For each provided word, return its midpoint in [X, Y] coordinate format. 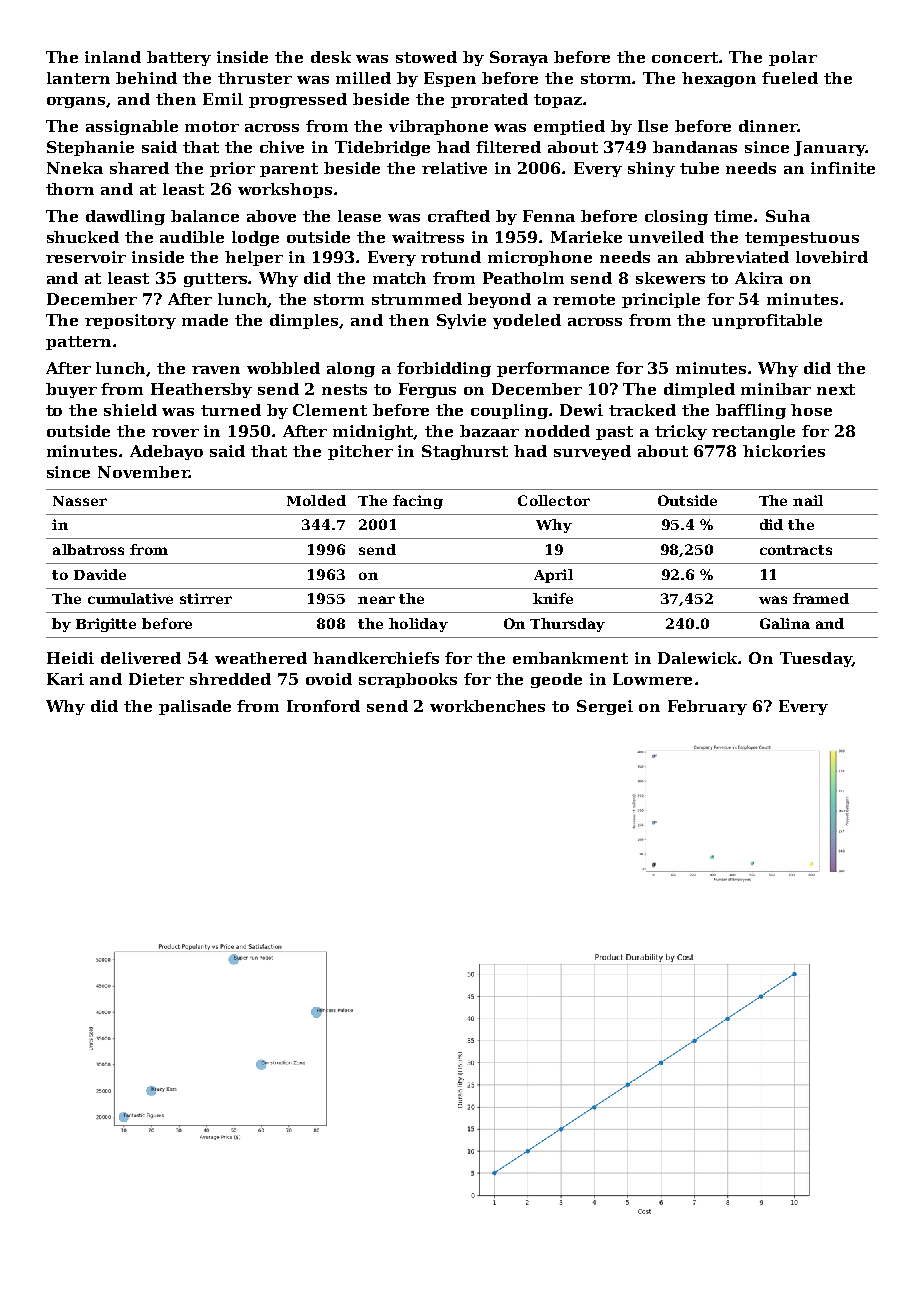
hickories [784, 451]
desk [331, 57]
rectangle [753, 432]
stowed [426, 57]
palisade [195, 707]
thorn [70, 189]
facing [418, 502]
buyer [71, 390]
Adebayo [166, 452]
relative [454, 168]
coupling [509, 411]
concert [686, 57]
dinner [768, 126]
